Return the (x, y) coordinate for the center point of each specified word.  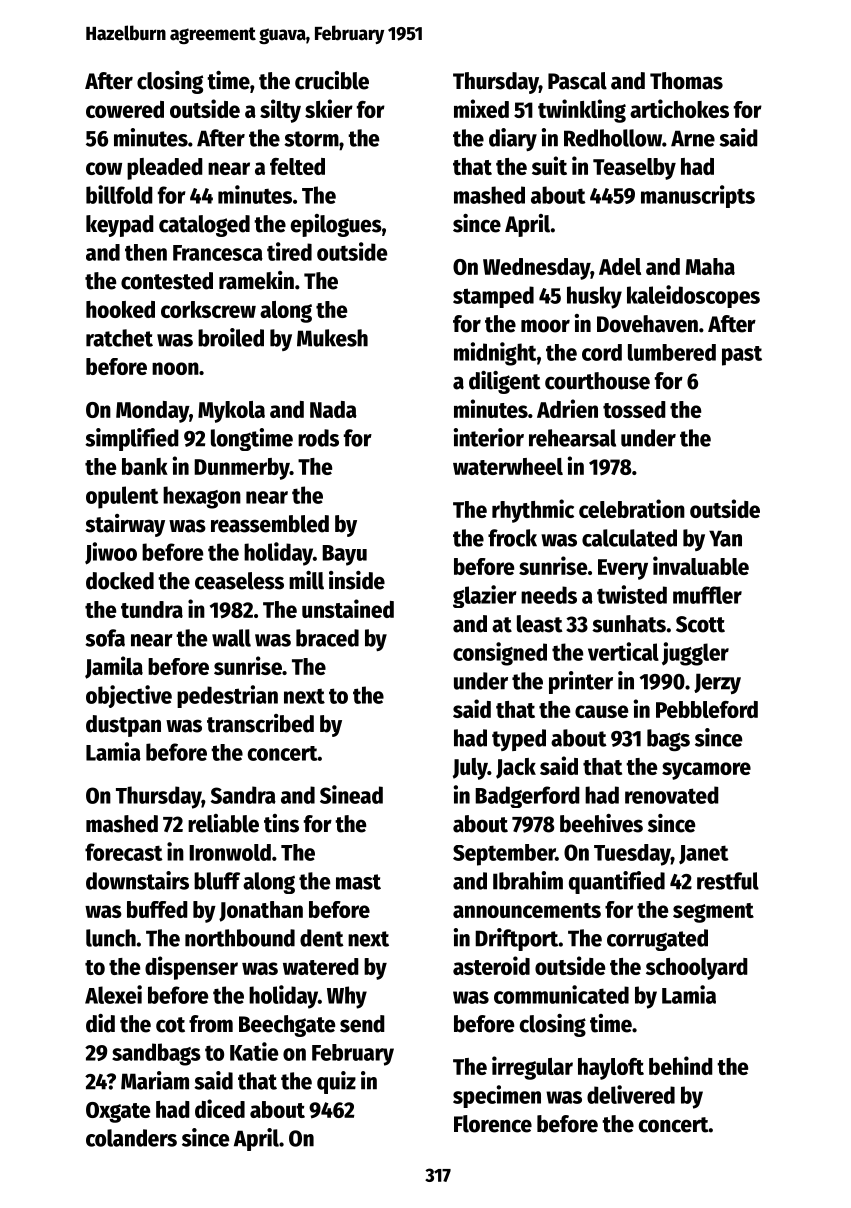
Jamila (114, 667)
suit (549, 165)
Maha (710, 266)
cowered (125, 109)
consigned (500, 654)
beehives (601, 823)
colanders (131, 1138)
